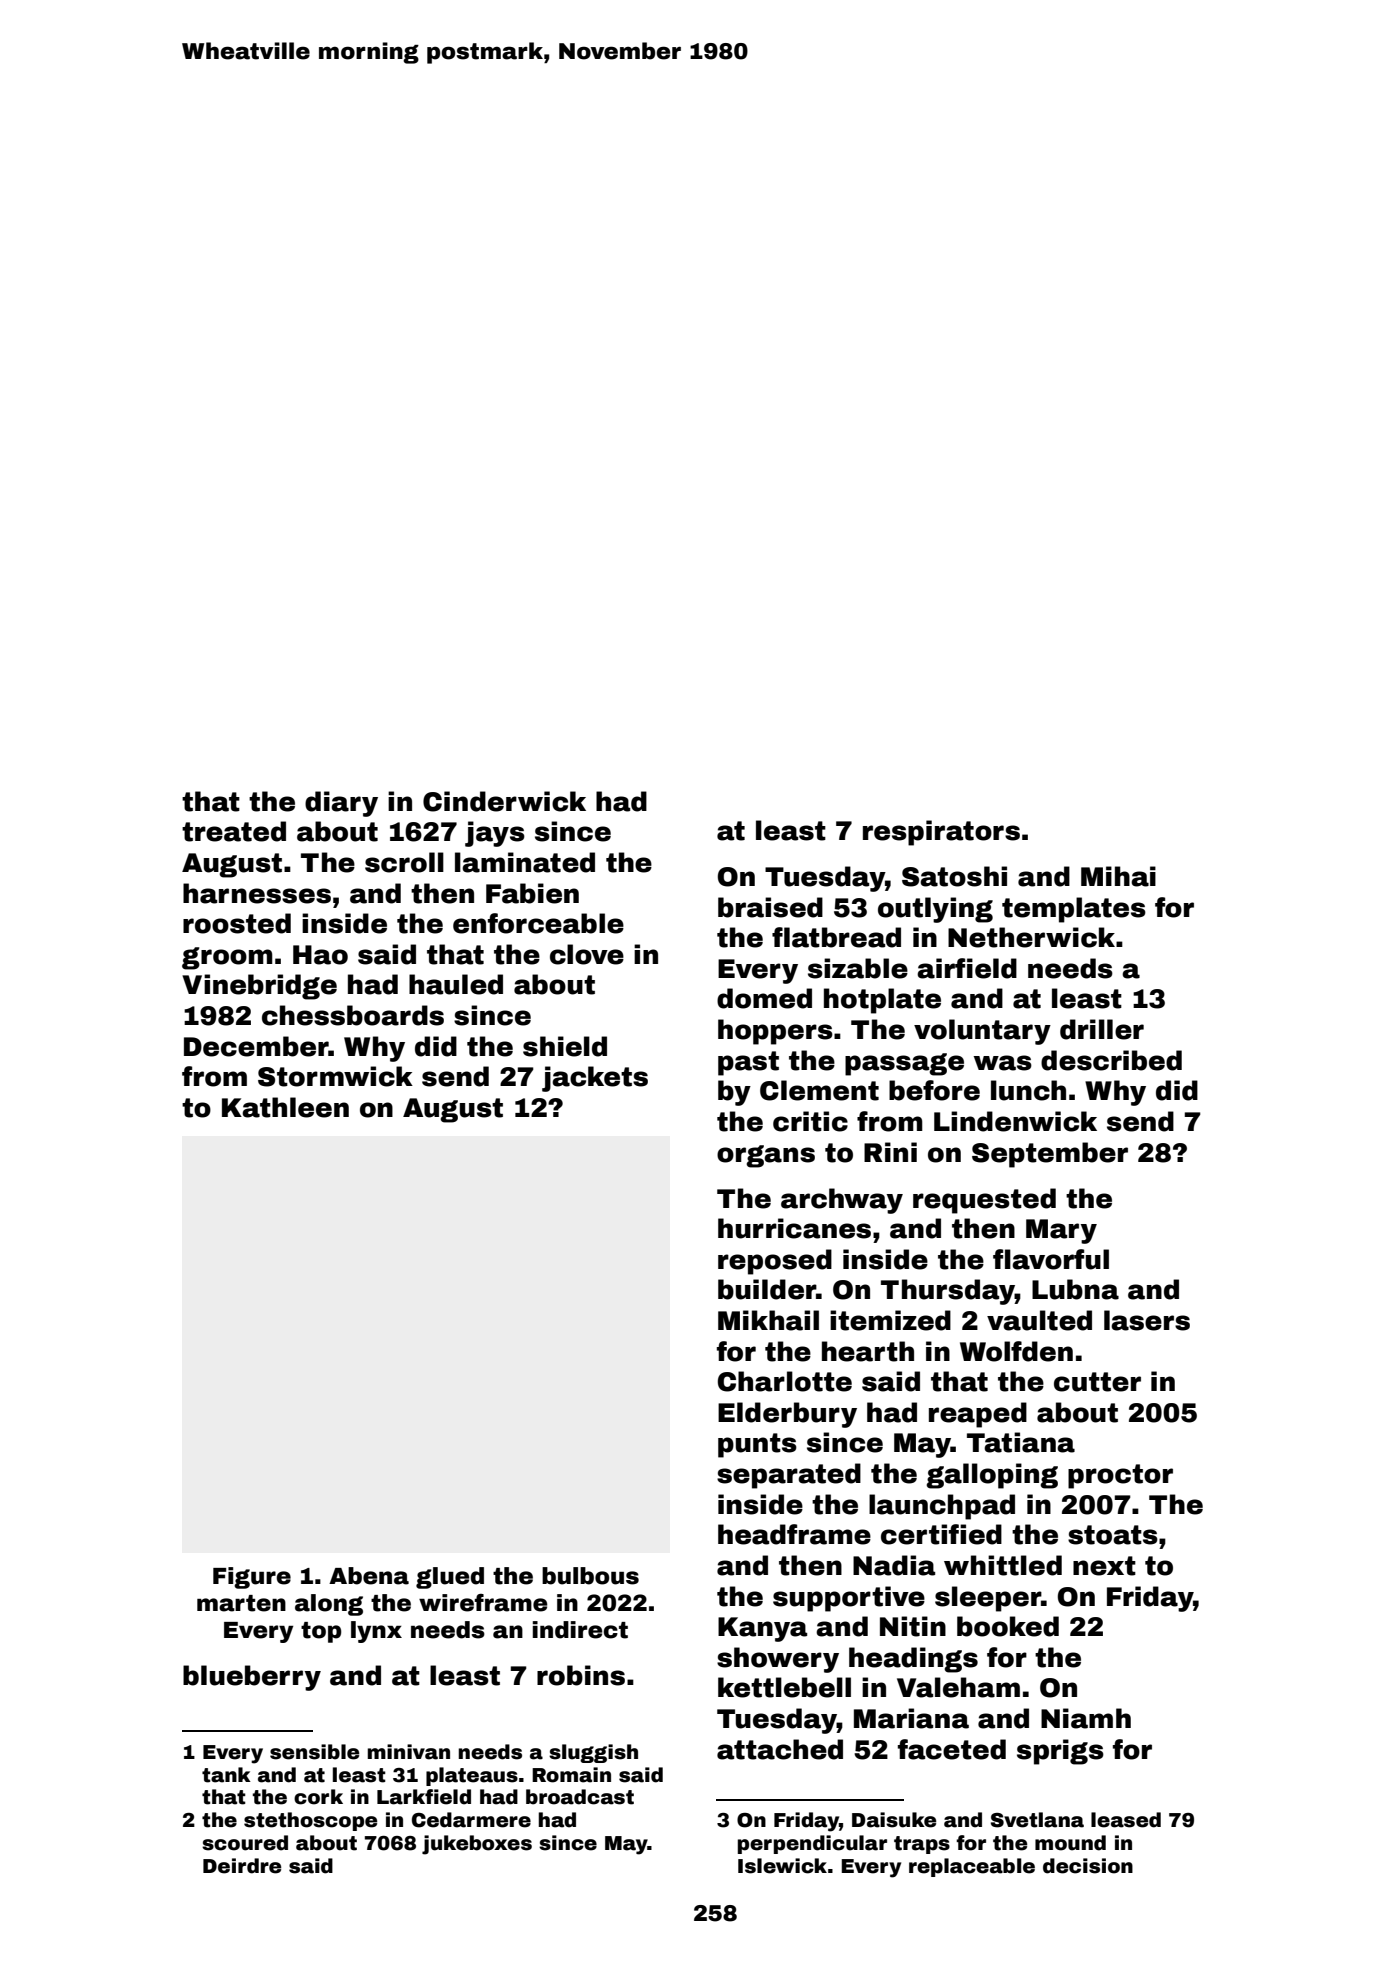  Describe the element at coordinates (477, 1845) in the screenshot. I see `jukeboxes` at that location.
